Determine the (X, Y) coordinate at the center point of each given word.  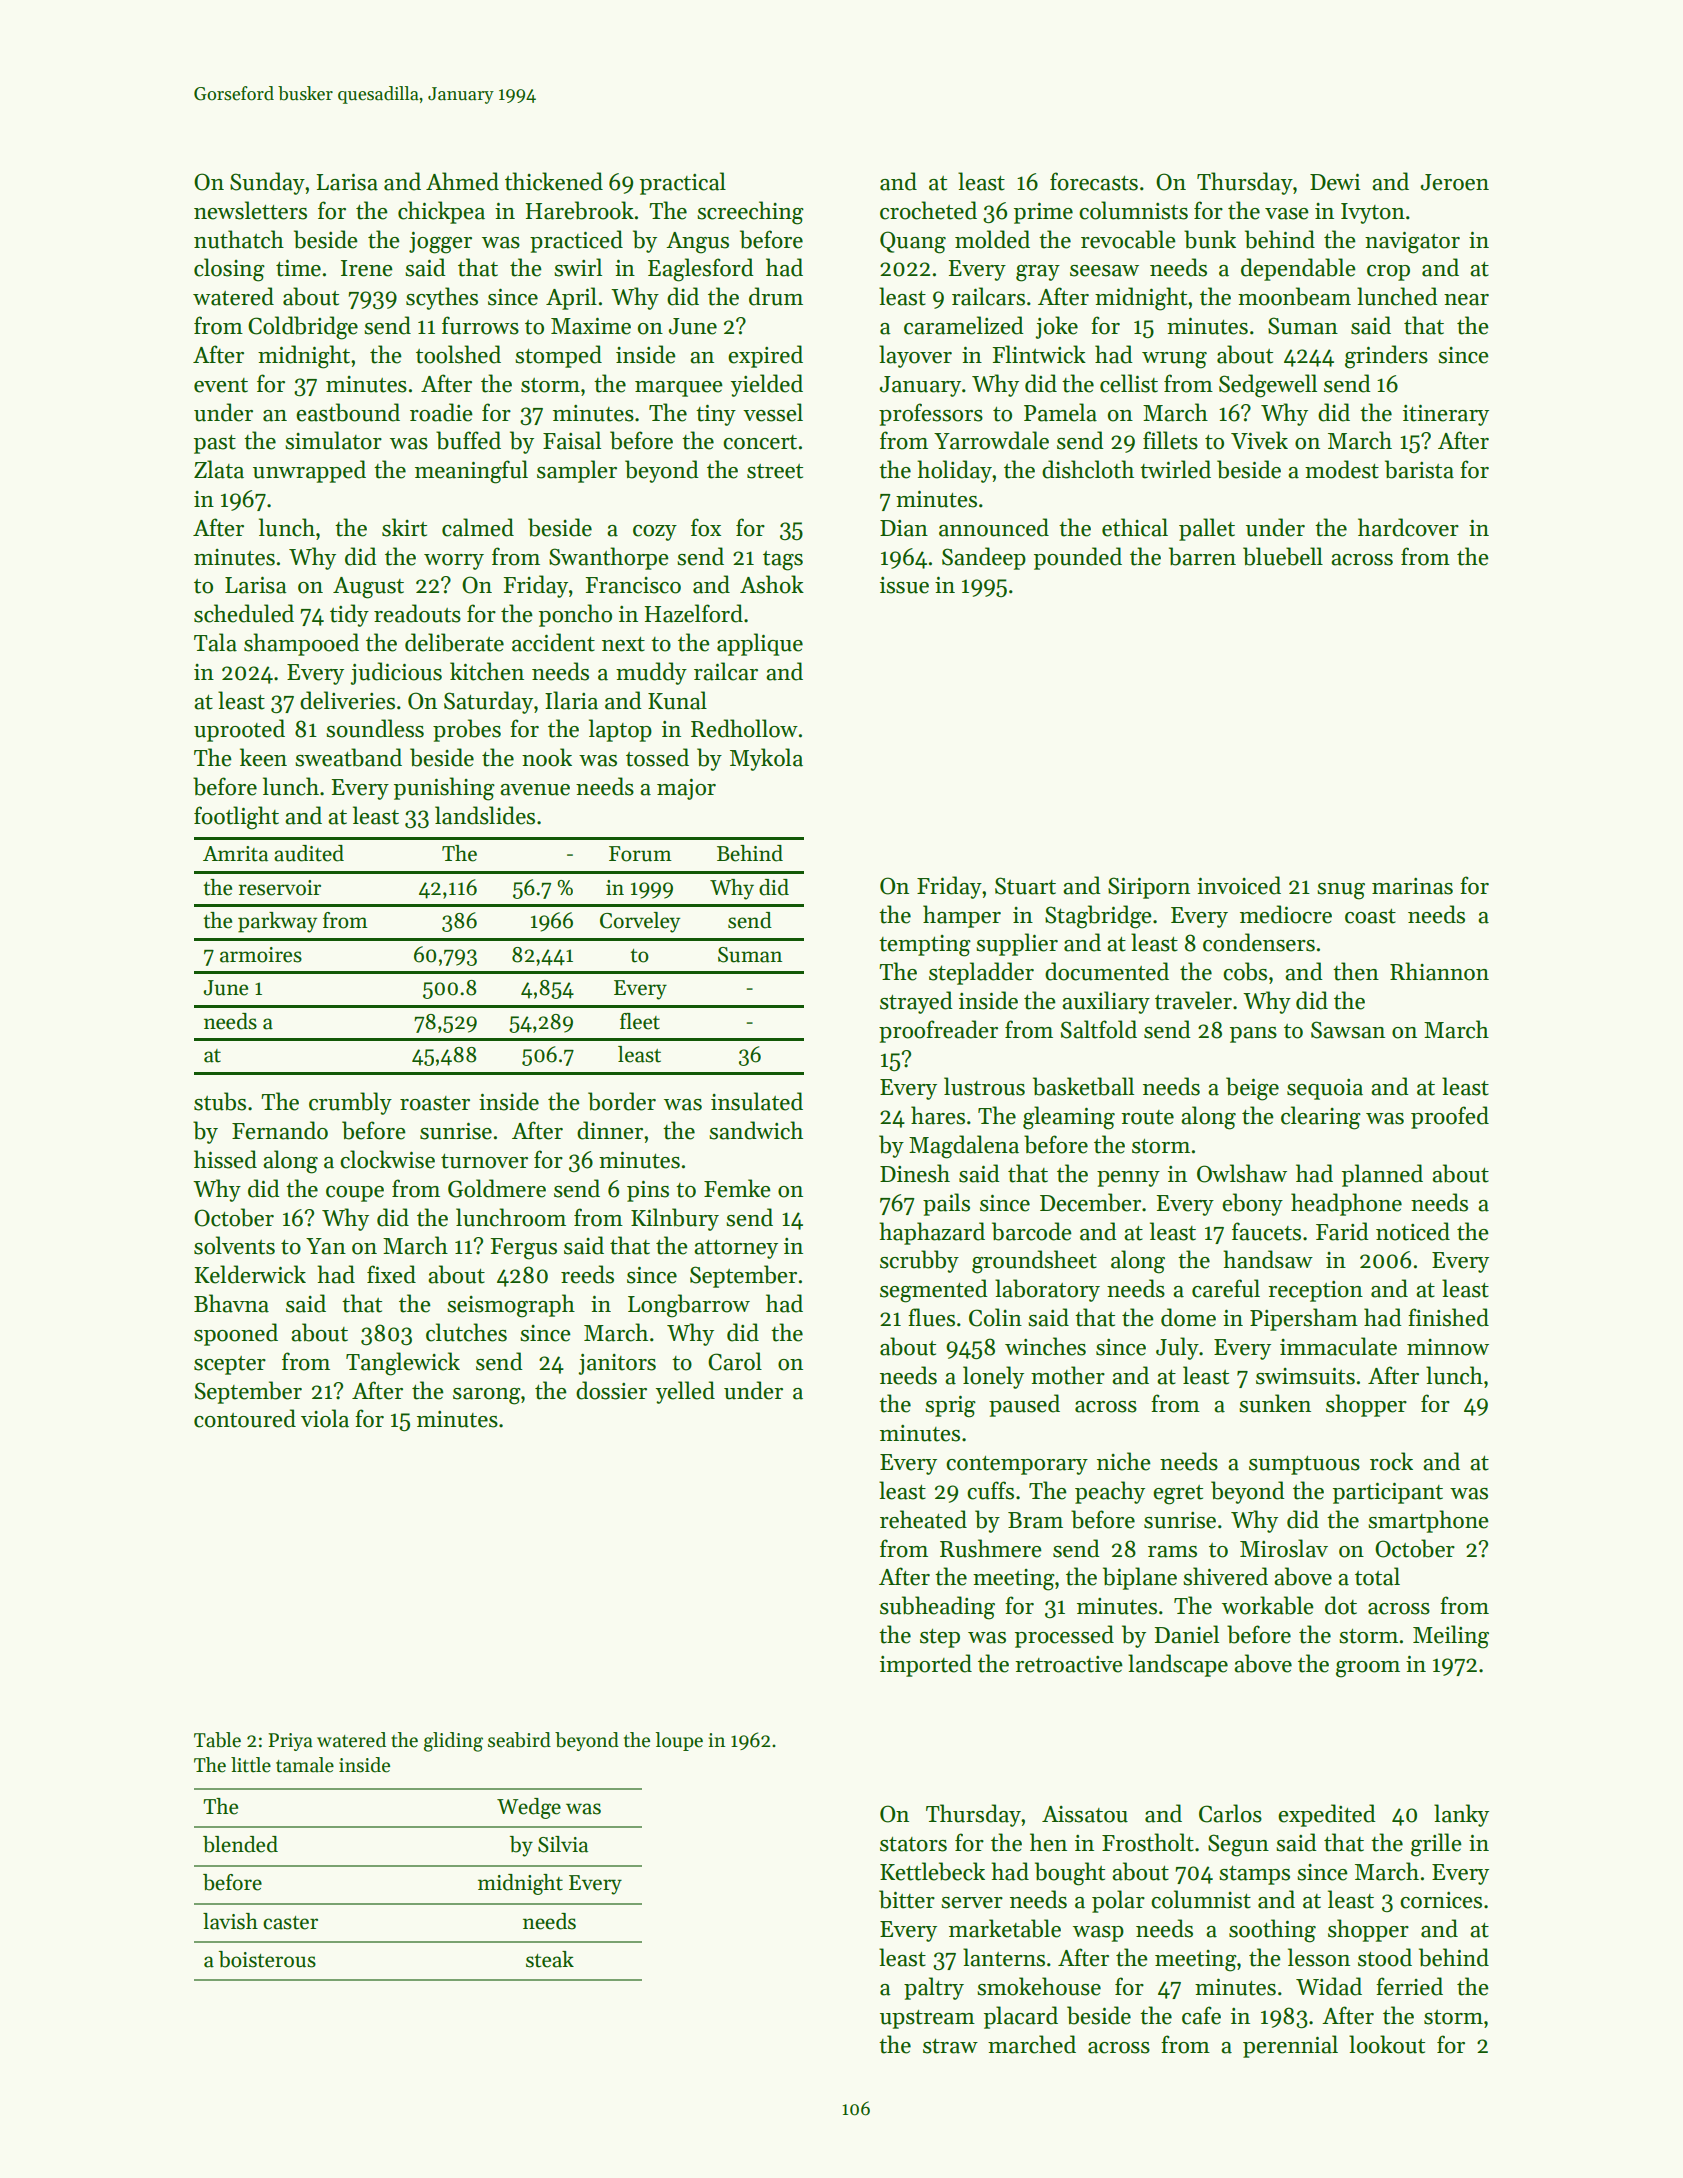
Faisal (572, 440)
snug (1341, 891)
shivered (1225, 1576)
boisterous (267, 1959)
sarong (487, 1396)
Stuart (1025, 886)
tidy (349, 615)
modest (1342, 469)
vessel (773, 412)
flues (931, 1317)
